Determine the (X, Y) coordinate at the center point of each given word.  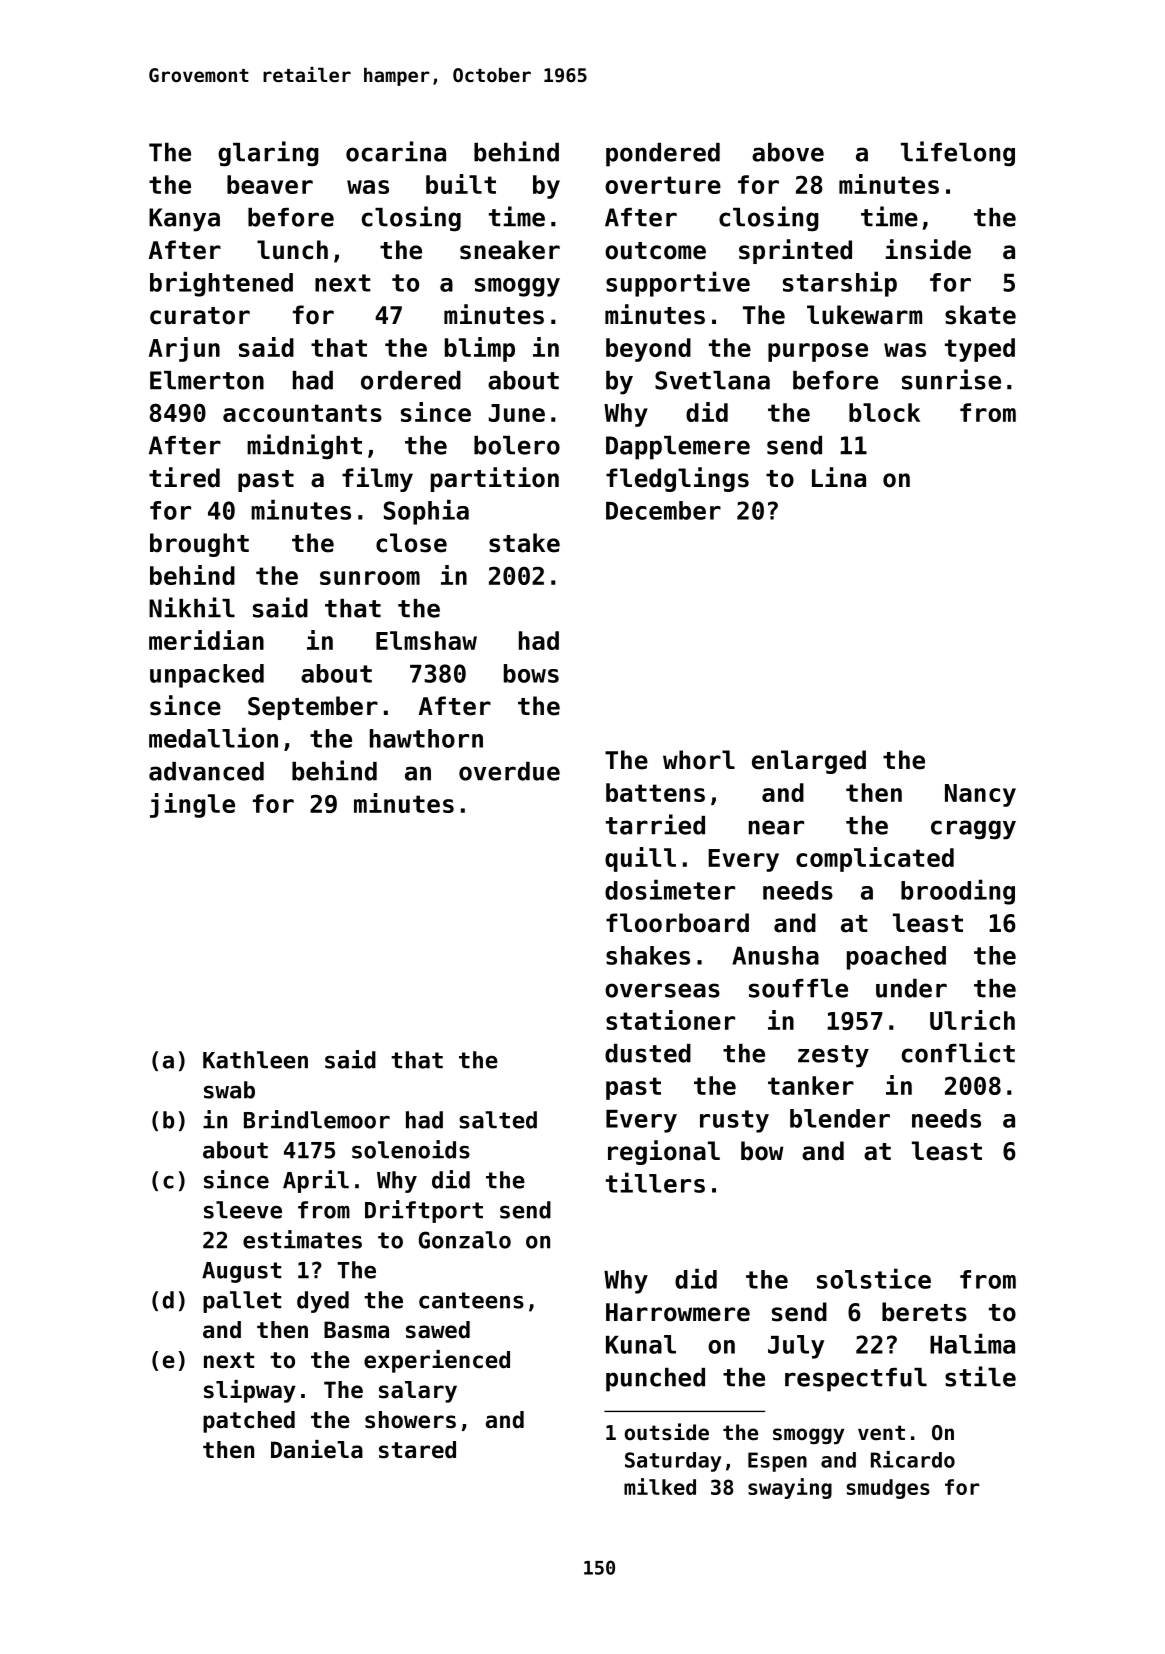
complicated (875, 859)
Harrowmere (678, 1312)
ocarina (396, 151)
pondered (663, 155)
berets (924, 1312)
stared (417, 1450)
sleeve (243, 1210)
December (663, 510)
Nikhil (192, 607)
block (884, 412)
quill (640, 859)
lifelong (958, 154)
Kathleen (255, 1060)
